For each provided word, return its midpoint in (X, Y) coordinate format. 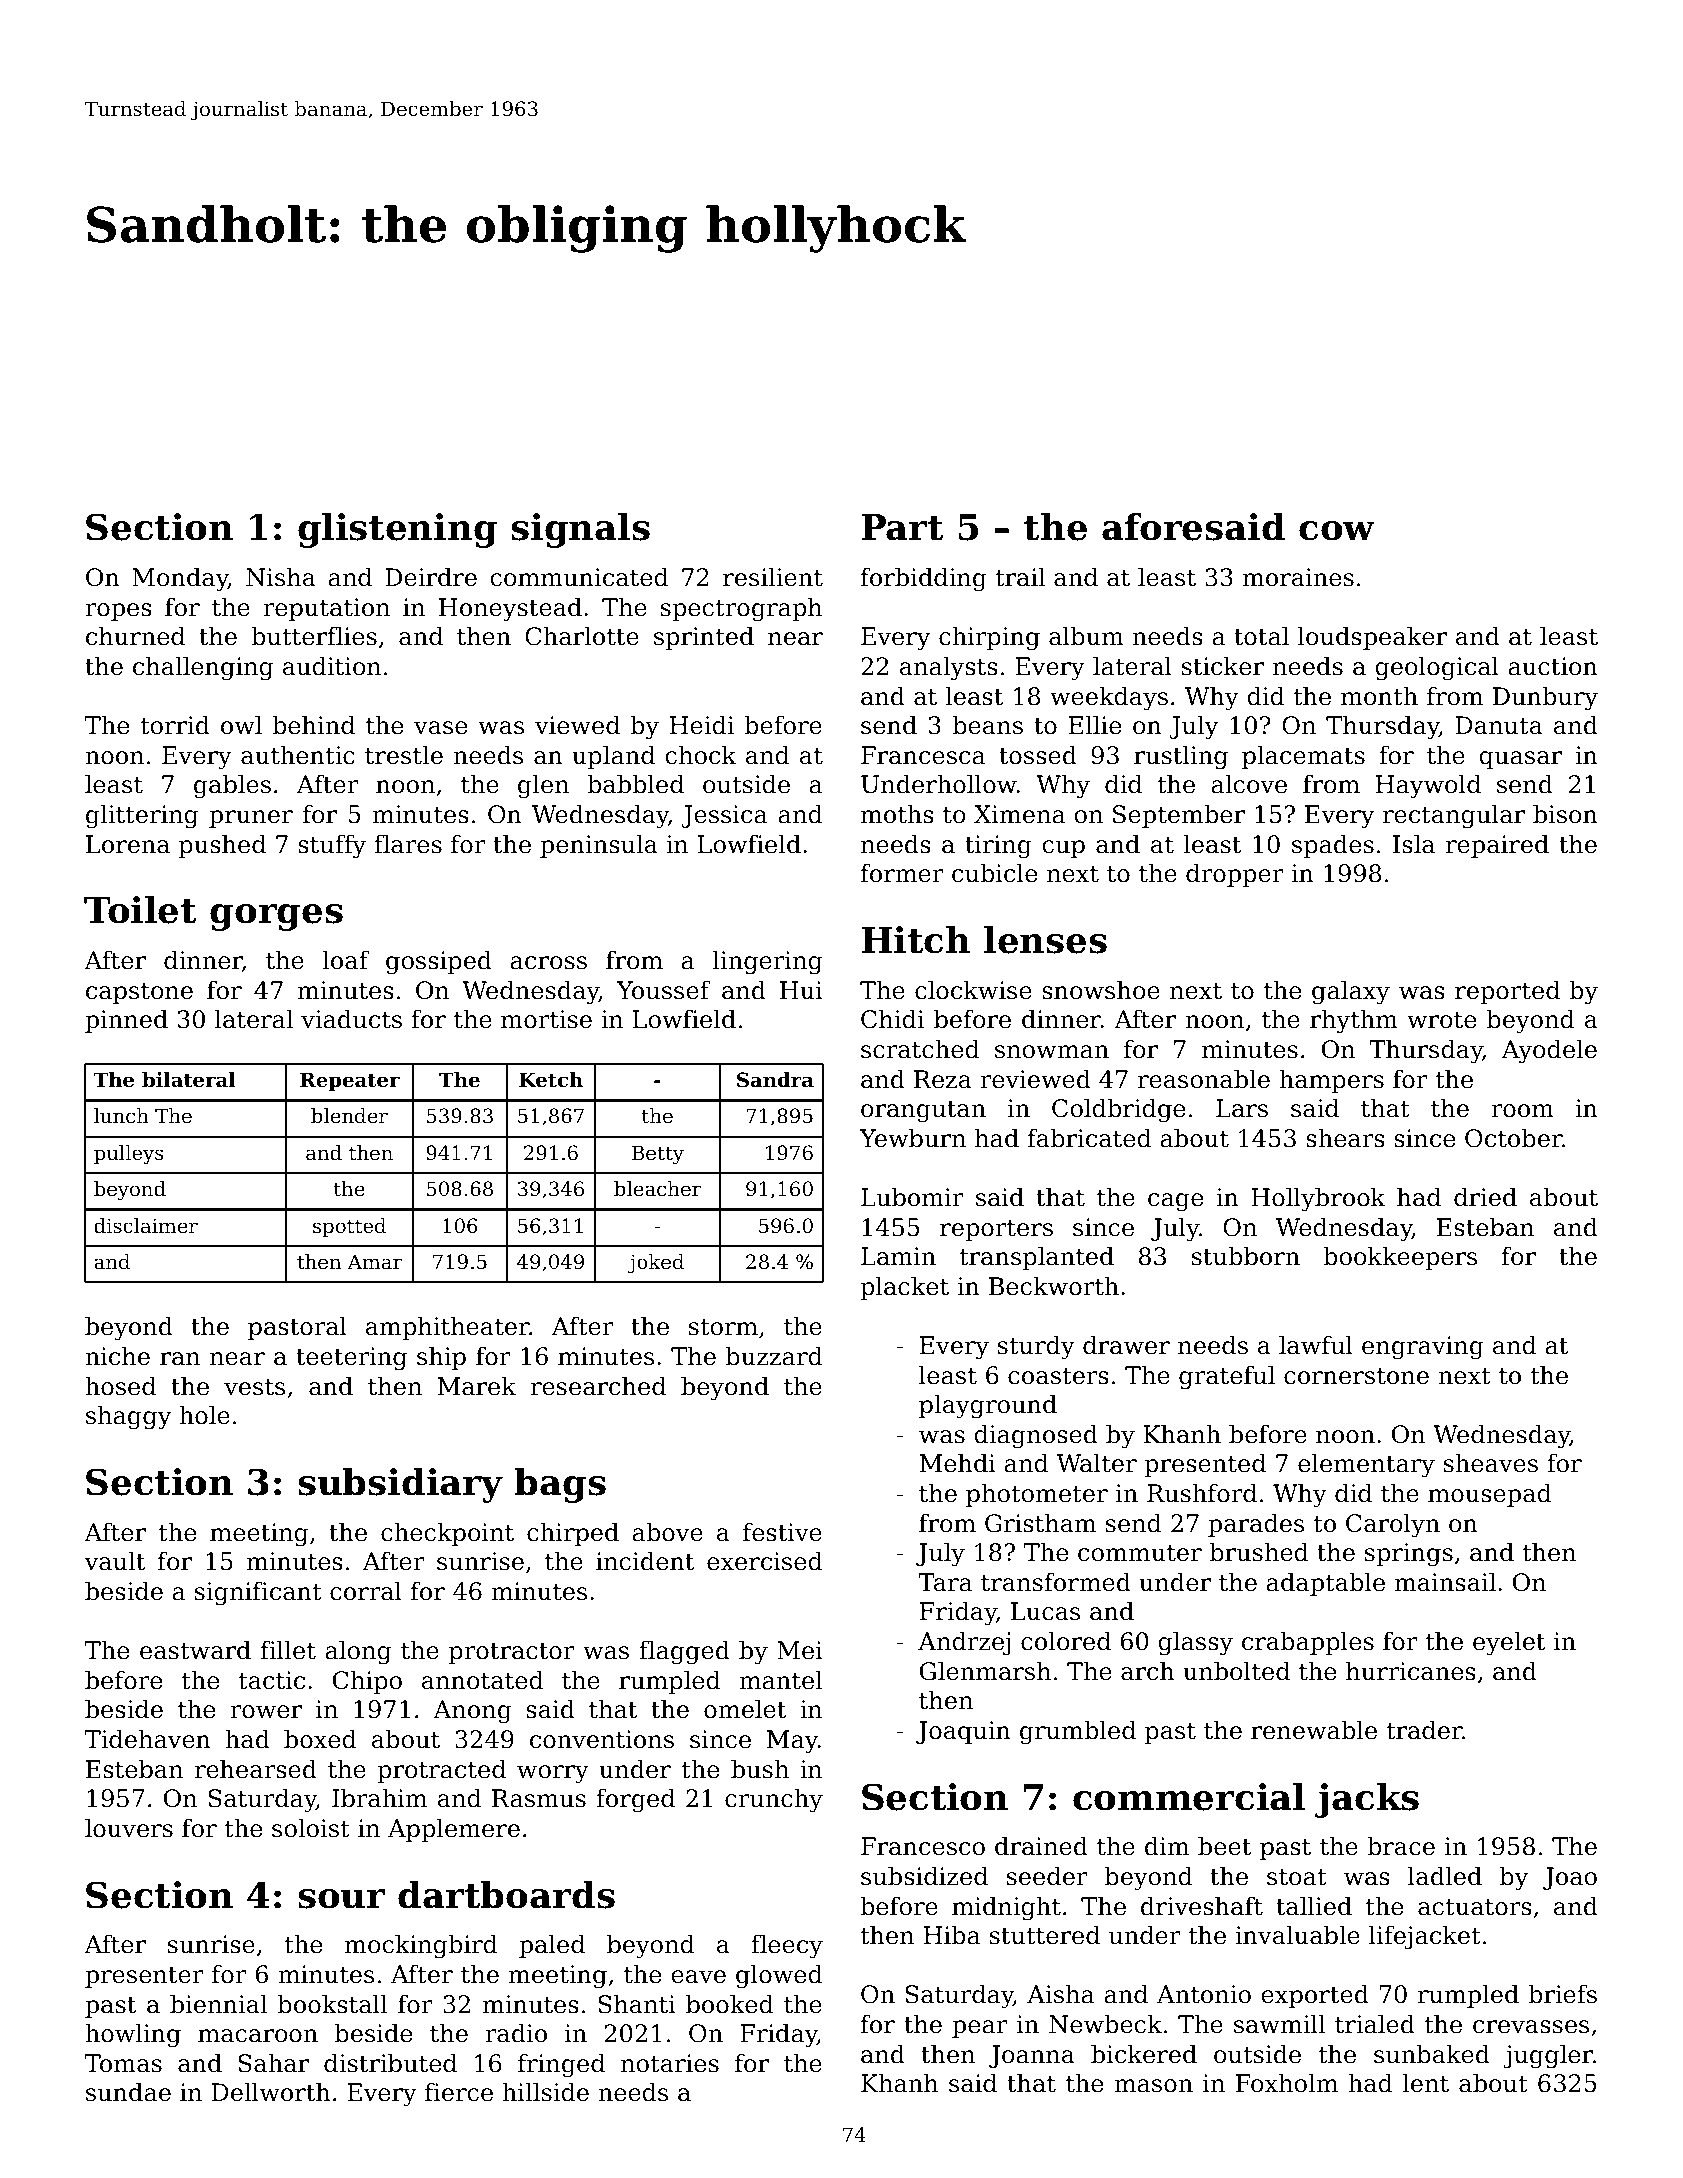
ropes (118, 612)
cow (1337, 531)
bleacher (657, 1189)
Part (902, 527)
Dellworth (271, 2092)
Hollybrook (1318, 1199)
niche (117, 1356)
